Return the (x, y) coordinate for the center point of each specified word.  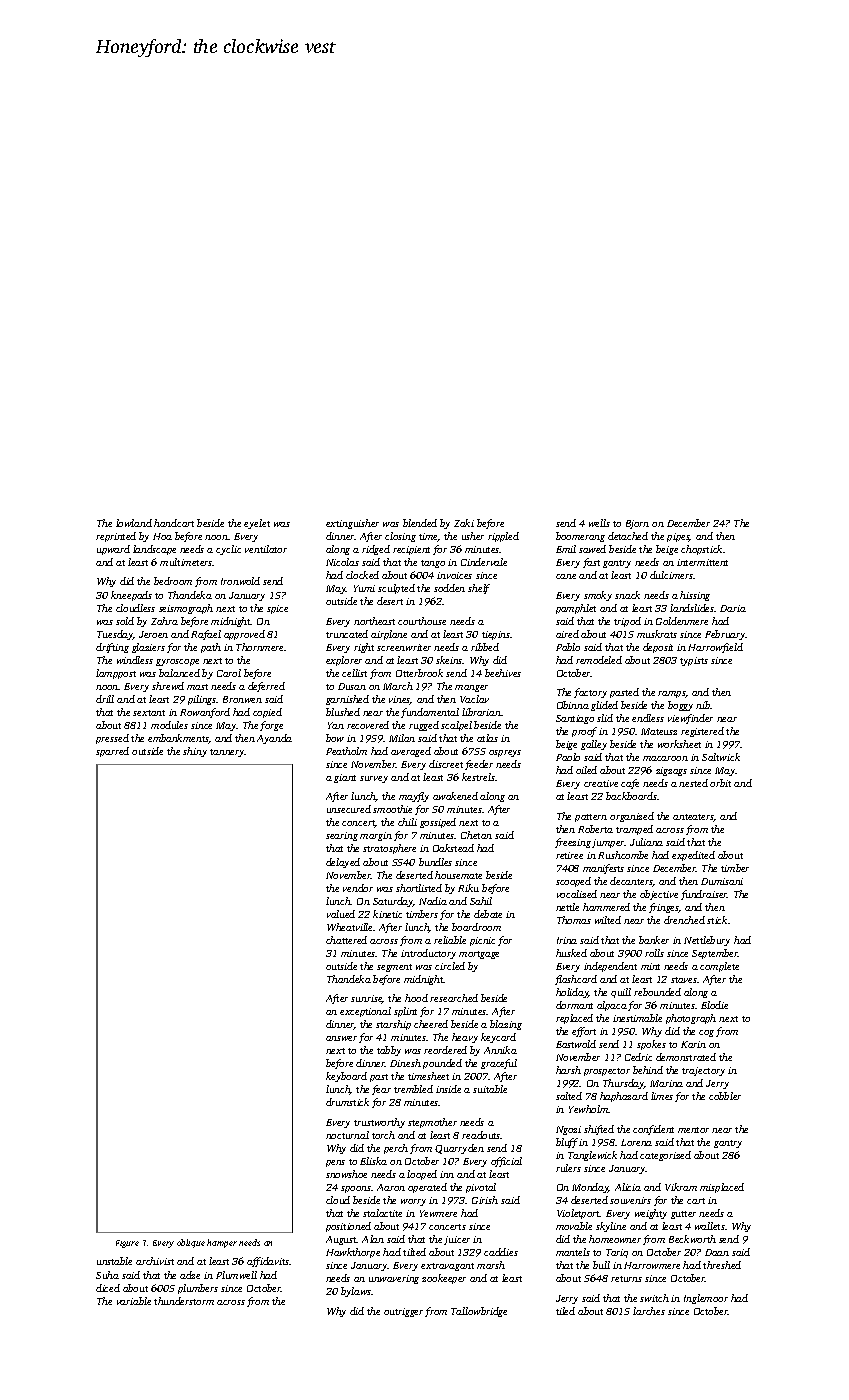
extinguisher (352, 524)
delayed (343, 863)
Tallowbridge (479, 1312)
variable (134, 1301)
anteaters (693, 818)
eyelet (257, 524)
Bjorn (637, 524)
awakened (455, 796)
